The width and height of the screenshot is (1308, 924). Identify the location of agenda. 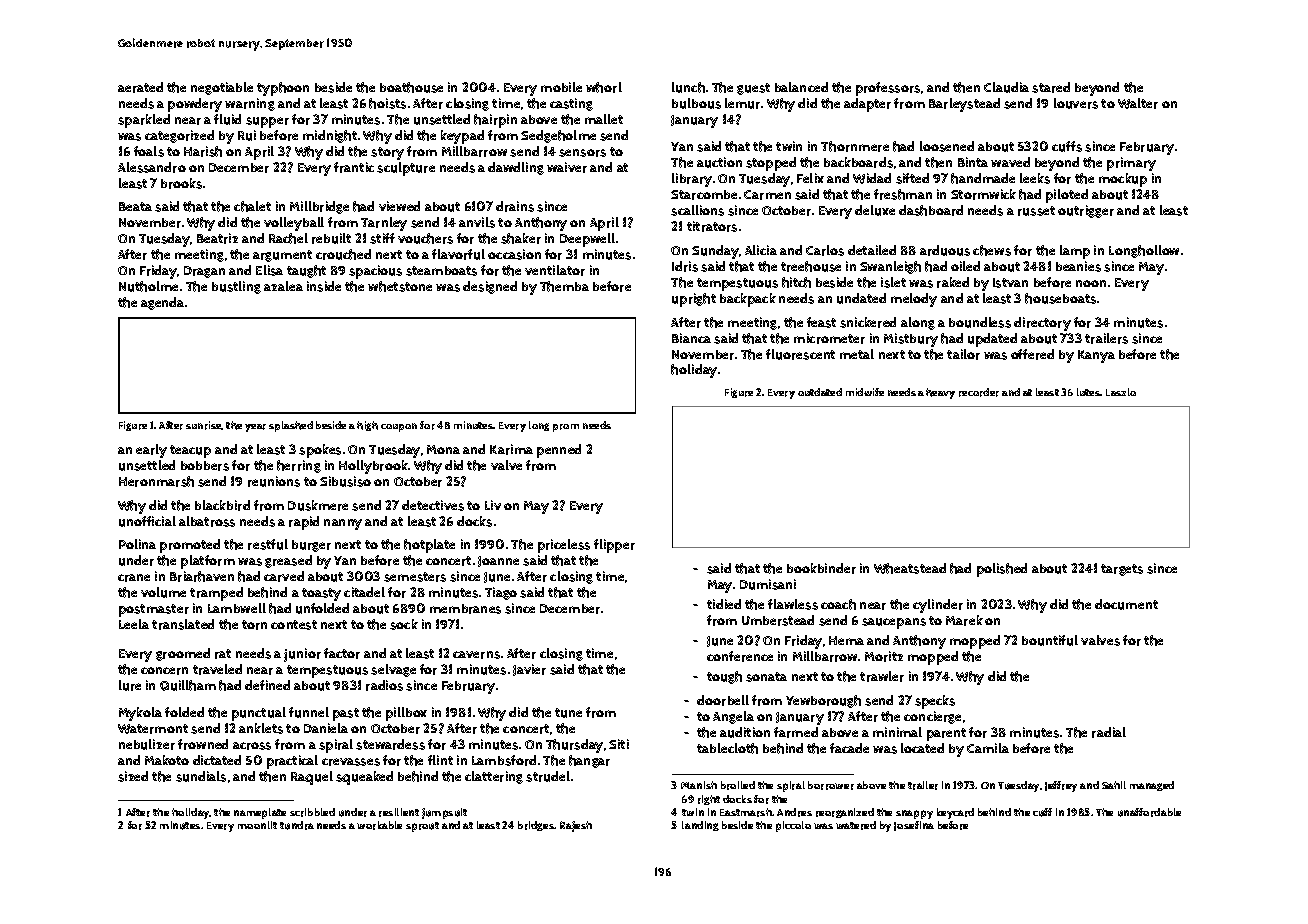
(162, 303).
